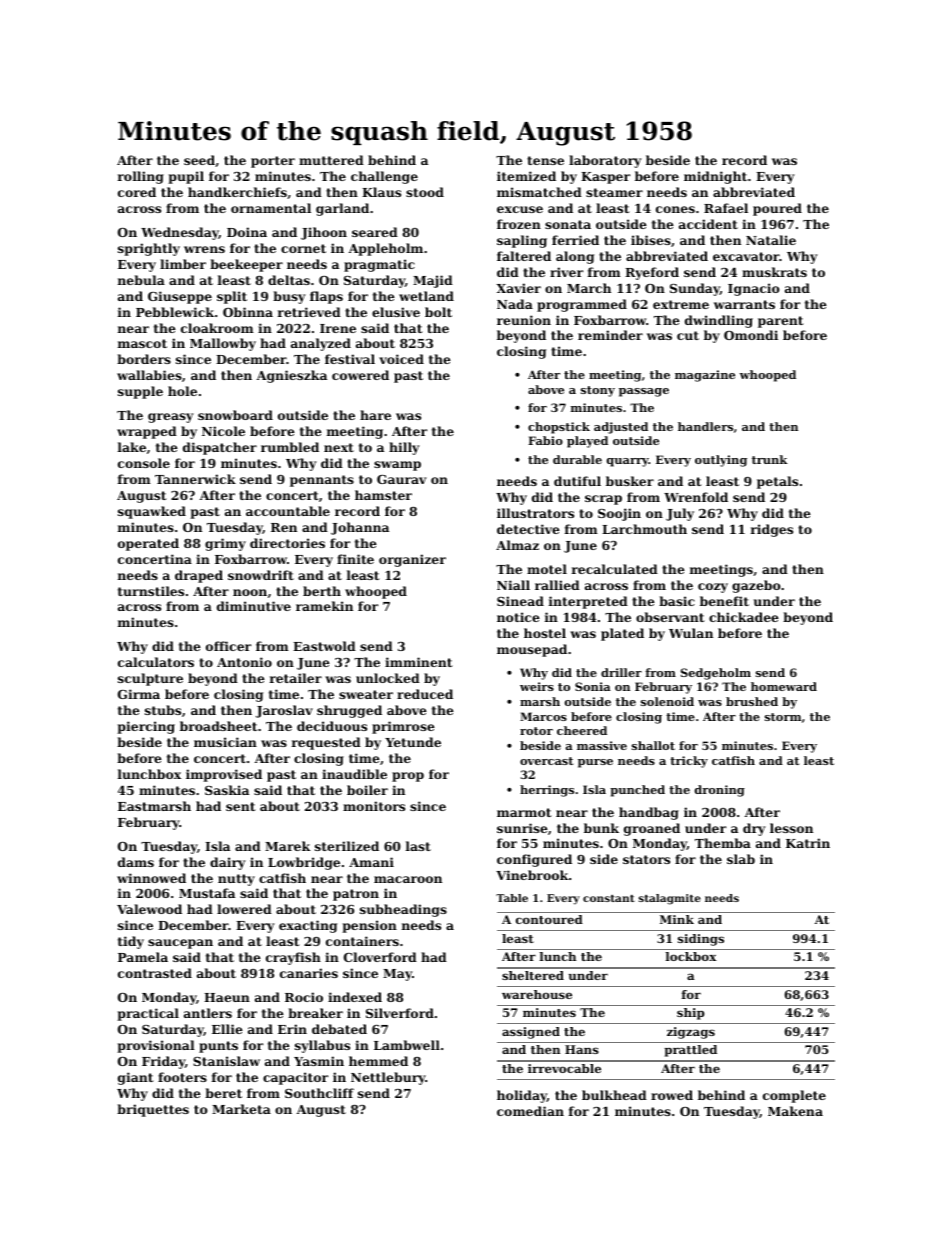 The image size is (952, 1233). Describe the element at coordinates (412, 560) in the document. I see `organizer` at that location.
